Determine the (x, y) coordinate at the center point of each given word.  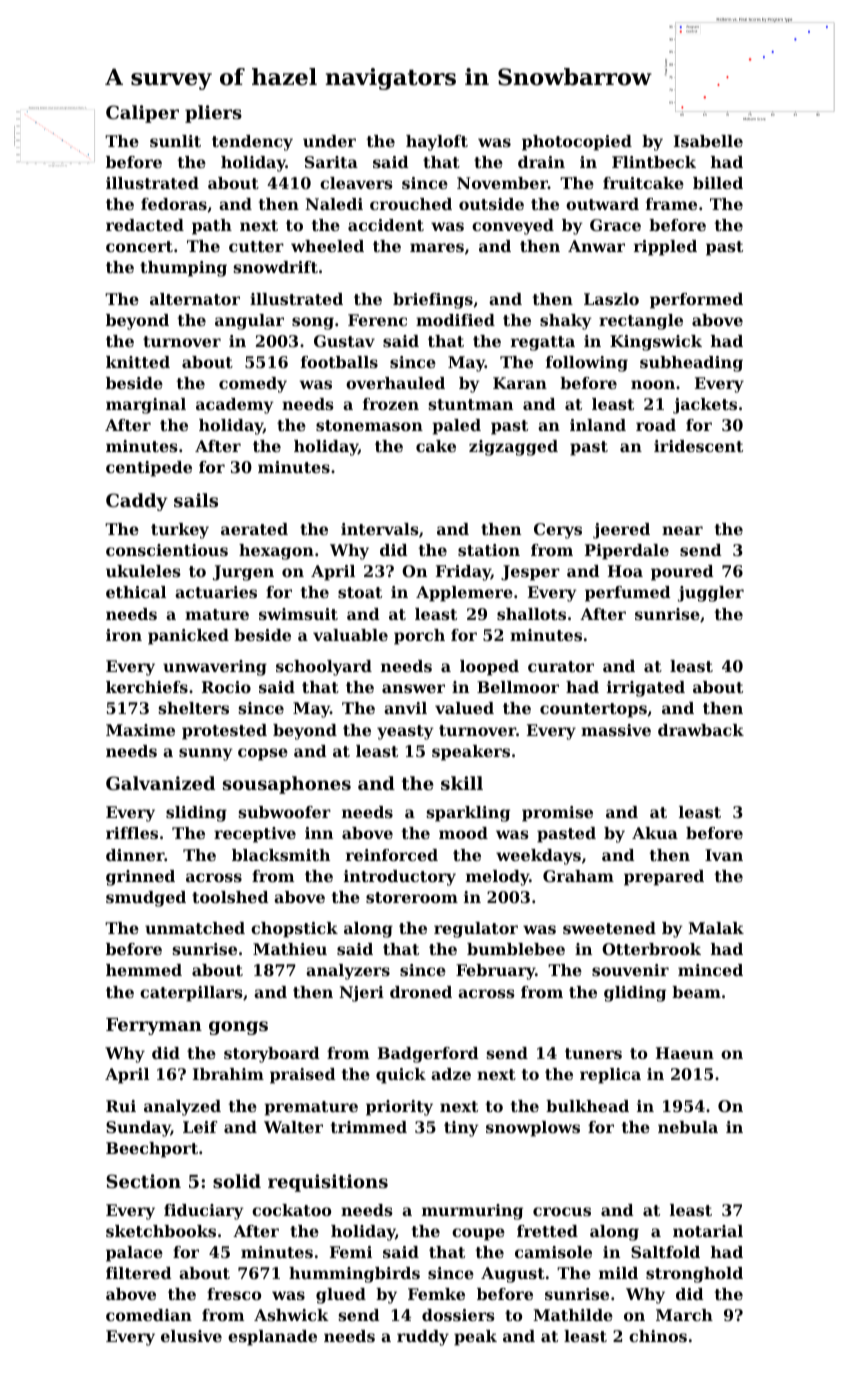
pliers (213, 114)
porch (419, 637)
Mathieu (290, 949)
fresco (234, 1294)
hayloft (437, 143)
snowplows (533, 1129)
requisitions (328, 1183)
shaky (566, 322)
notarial (708, 1231)
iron (124, 635)
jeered (621, 531)
